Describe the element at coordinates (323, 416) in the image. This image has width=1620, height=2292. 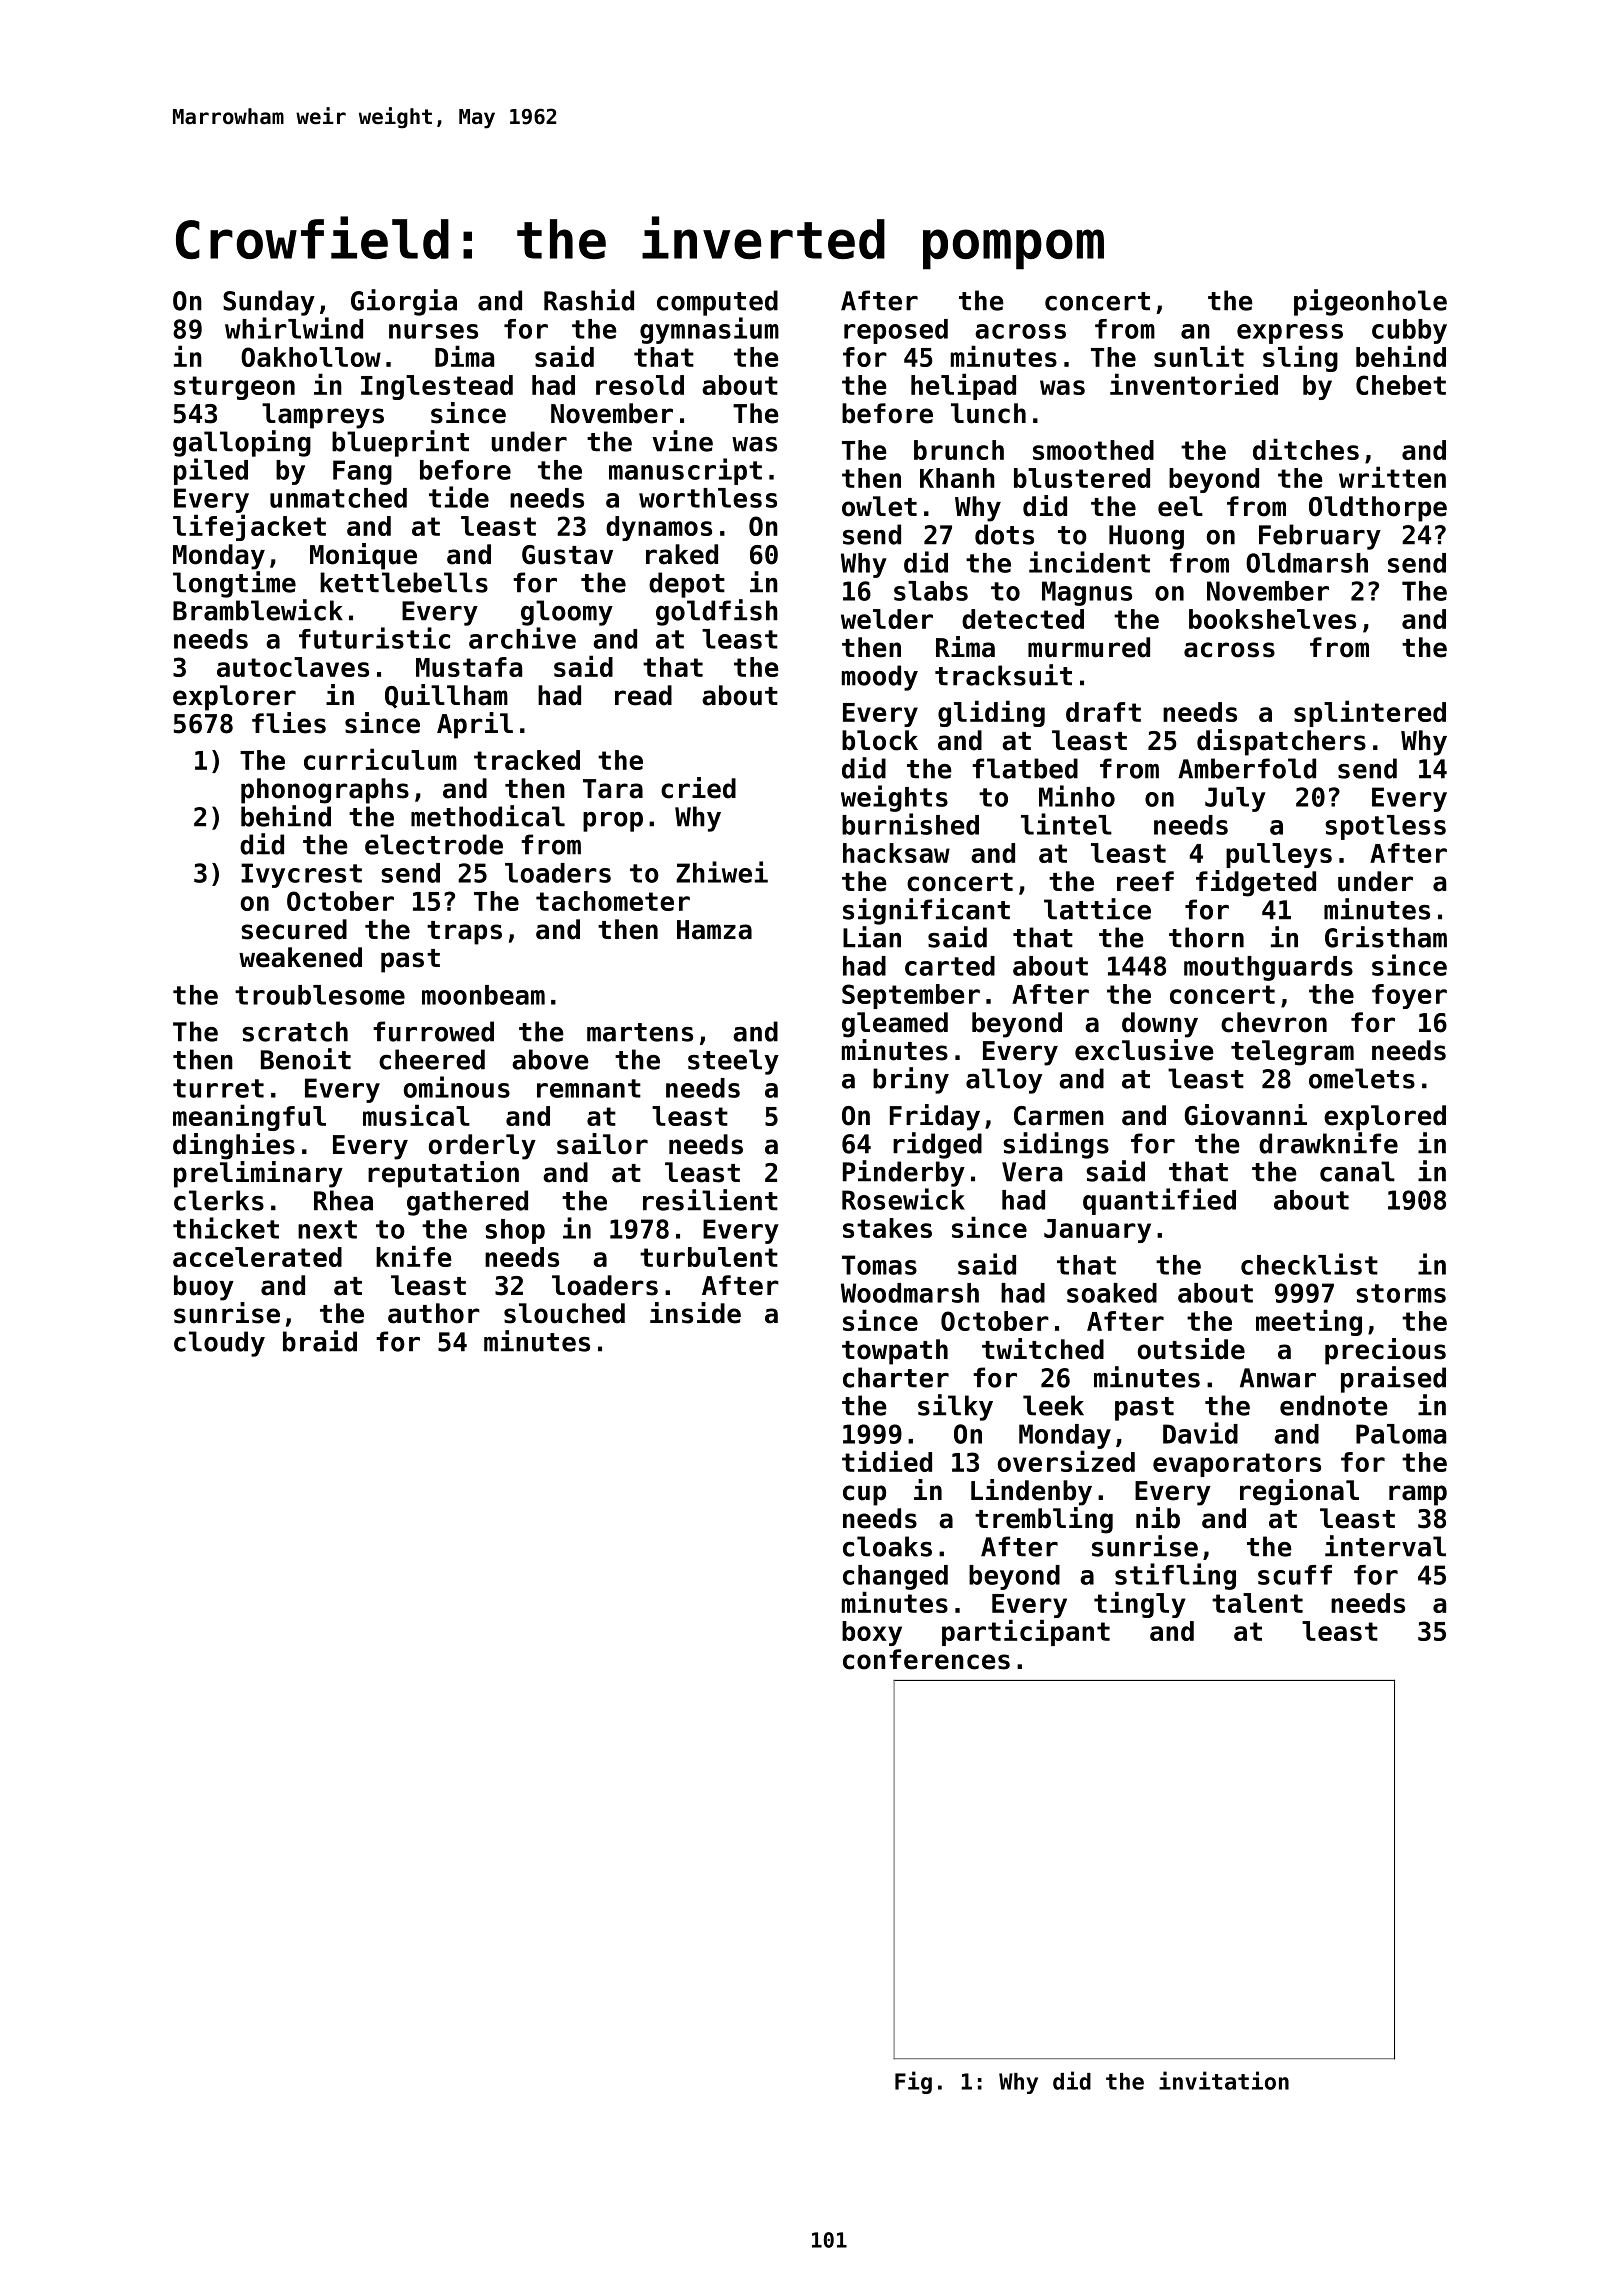
I see `lampreys` at that location.
